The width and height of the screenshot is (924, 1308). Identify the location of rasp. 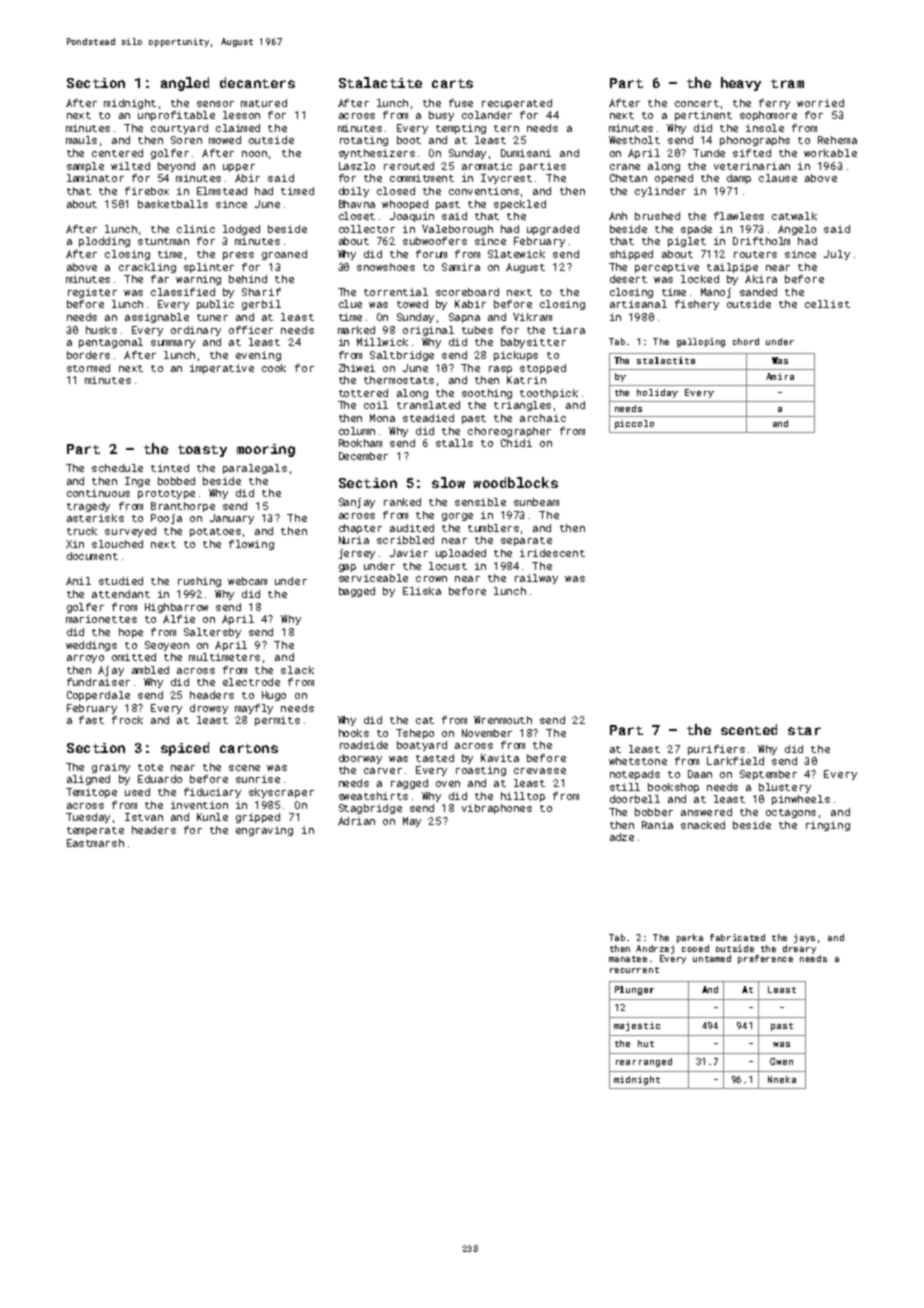
(500, 370).
